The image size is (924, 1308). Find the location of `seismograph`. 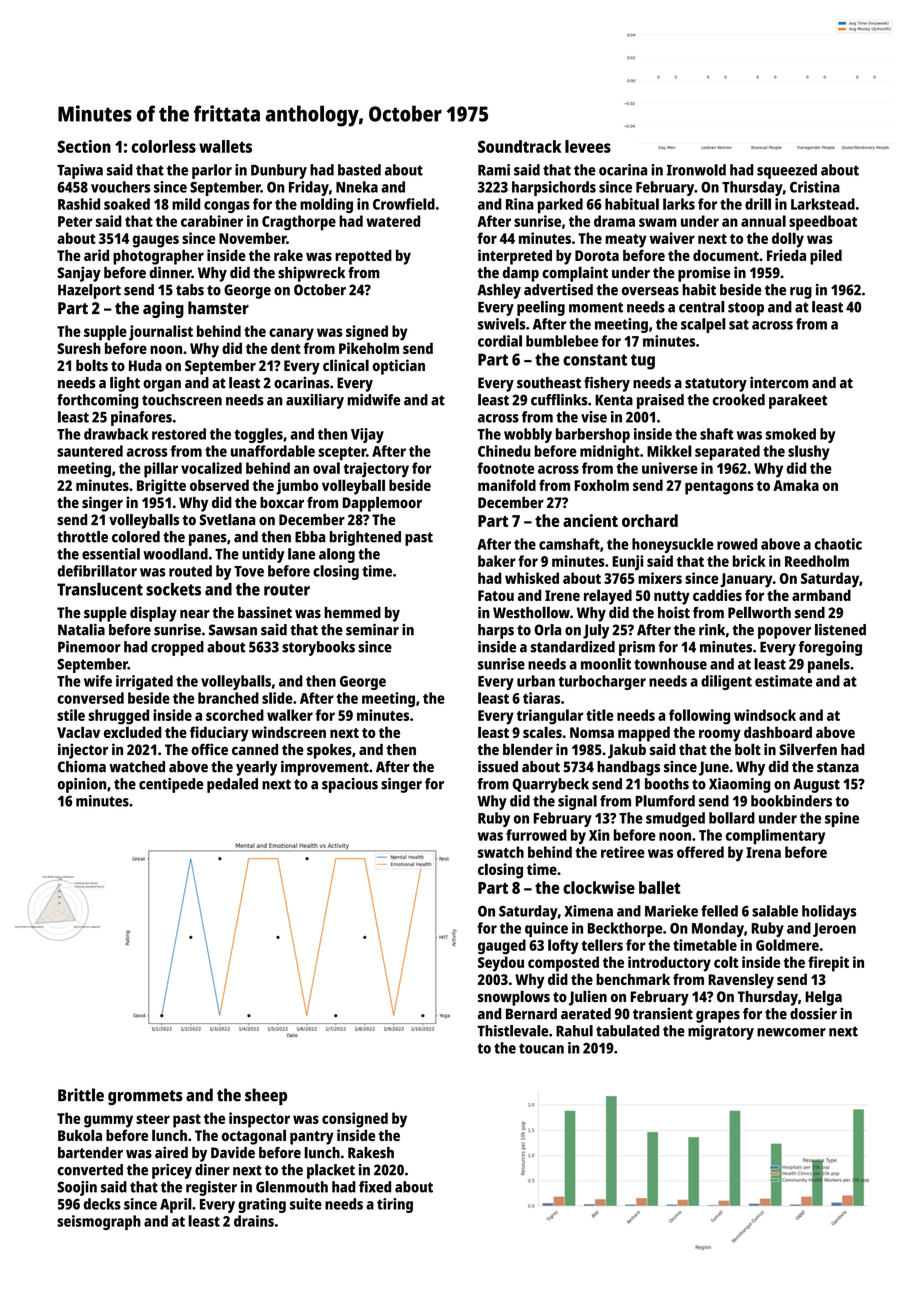

seismograph is located at coordinates (99, 1222).
